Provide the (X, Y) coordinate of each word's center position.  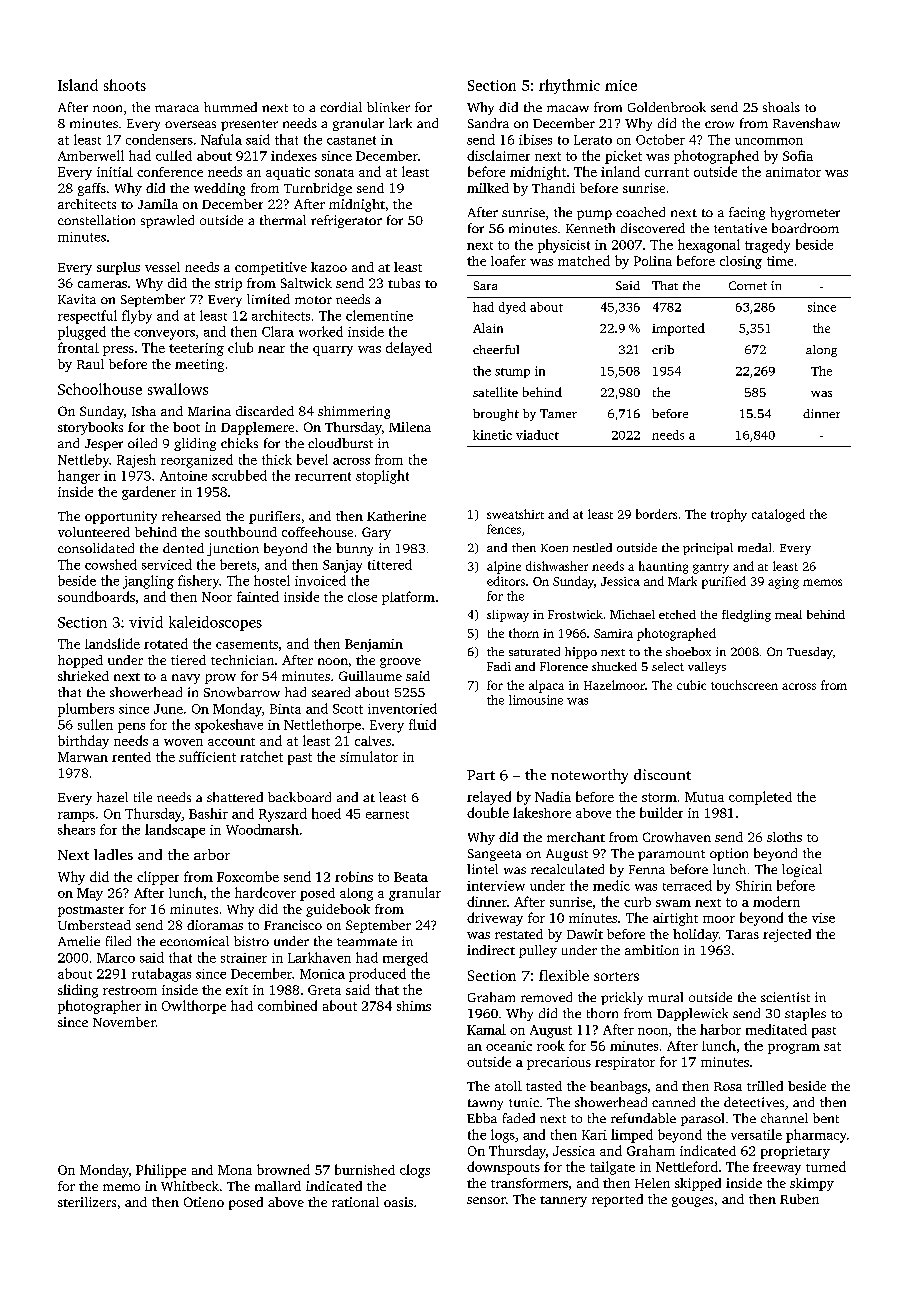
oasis (398, 1202)
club (240, 347)
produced (377, 975)
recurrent (323, 476)
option (729, 854)
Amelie (79, 941)
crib (663, 349)
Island (78, 85)
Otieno (204, 1202)
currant (667, 172)
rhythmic (569, 86)
